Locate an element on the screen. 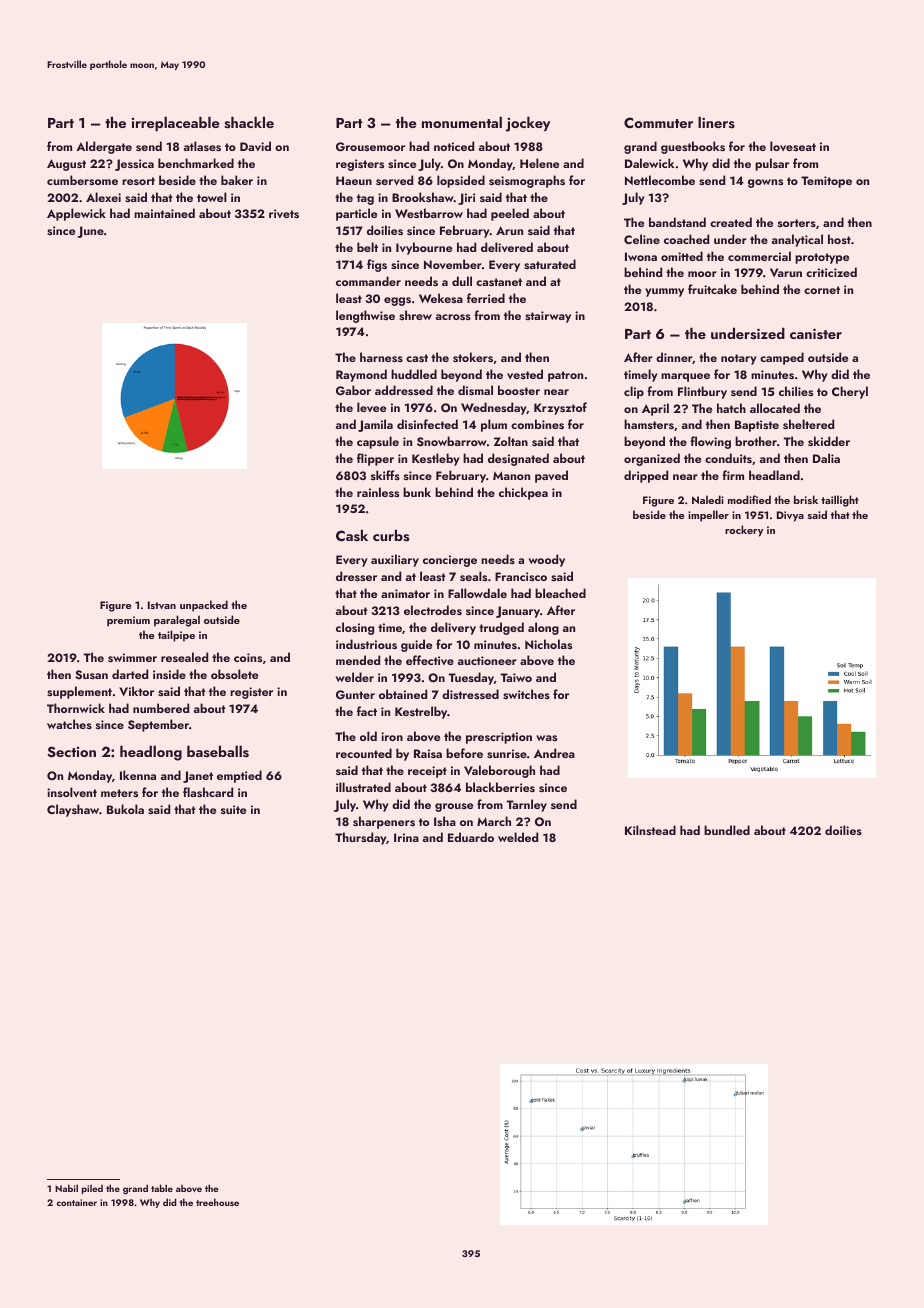  rivets is located at coordinates (284, 213).
